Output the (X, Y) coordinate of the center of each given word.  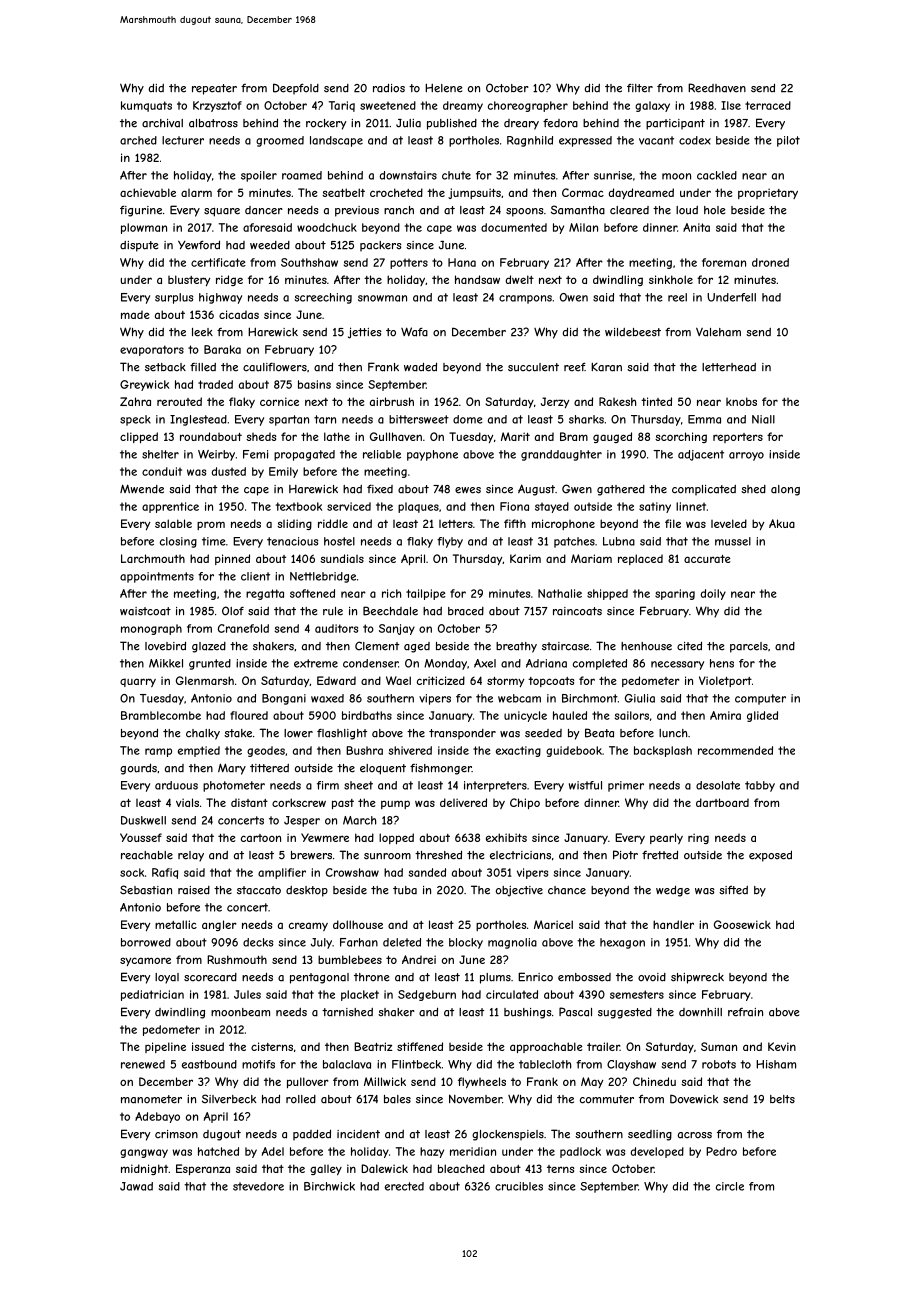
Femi (255, 454)
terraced (768, 105)
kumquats (146, 106)
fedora (560, 123)
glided (762, 716)
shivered (410, 750)
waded (420, 367)
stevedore (258, 1186)
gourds (138, 769)
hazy (432, 1152)
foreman (724, 262)
